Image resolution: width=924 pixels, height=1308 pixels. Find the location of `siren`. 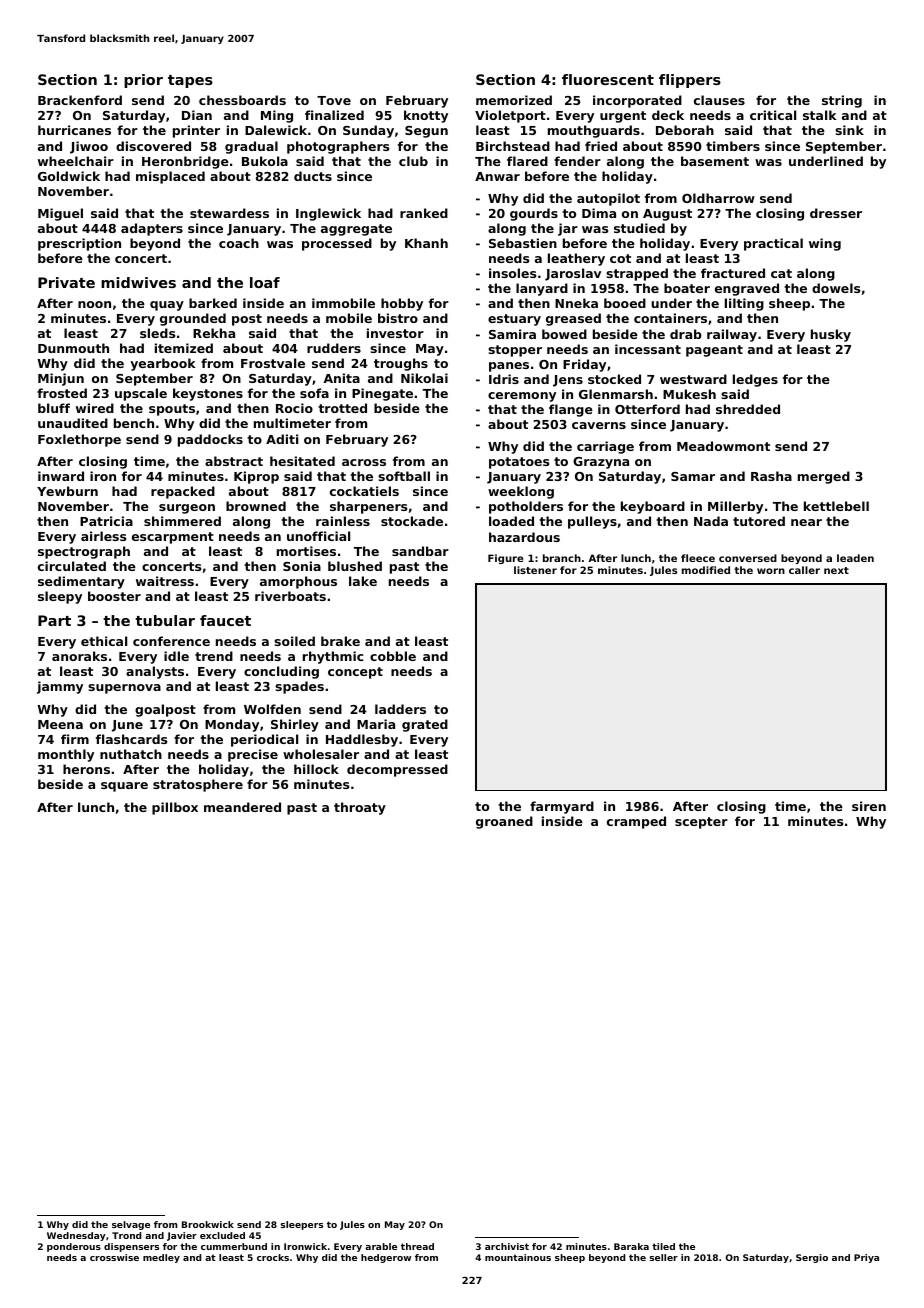

siren is located at coordinates (869, 806).
